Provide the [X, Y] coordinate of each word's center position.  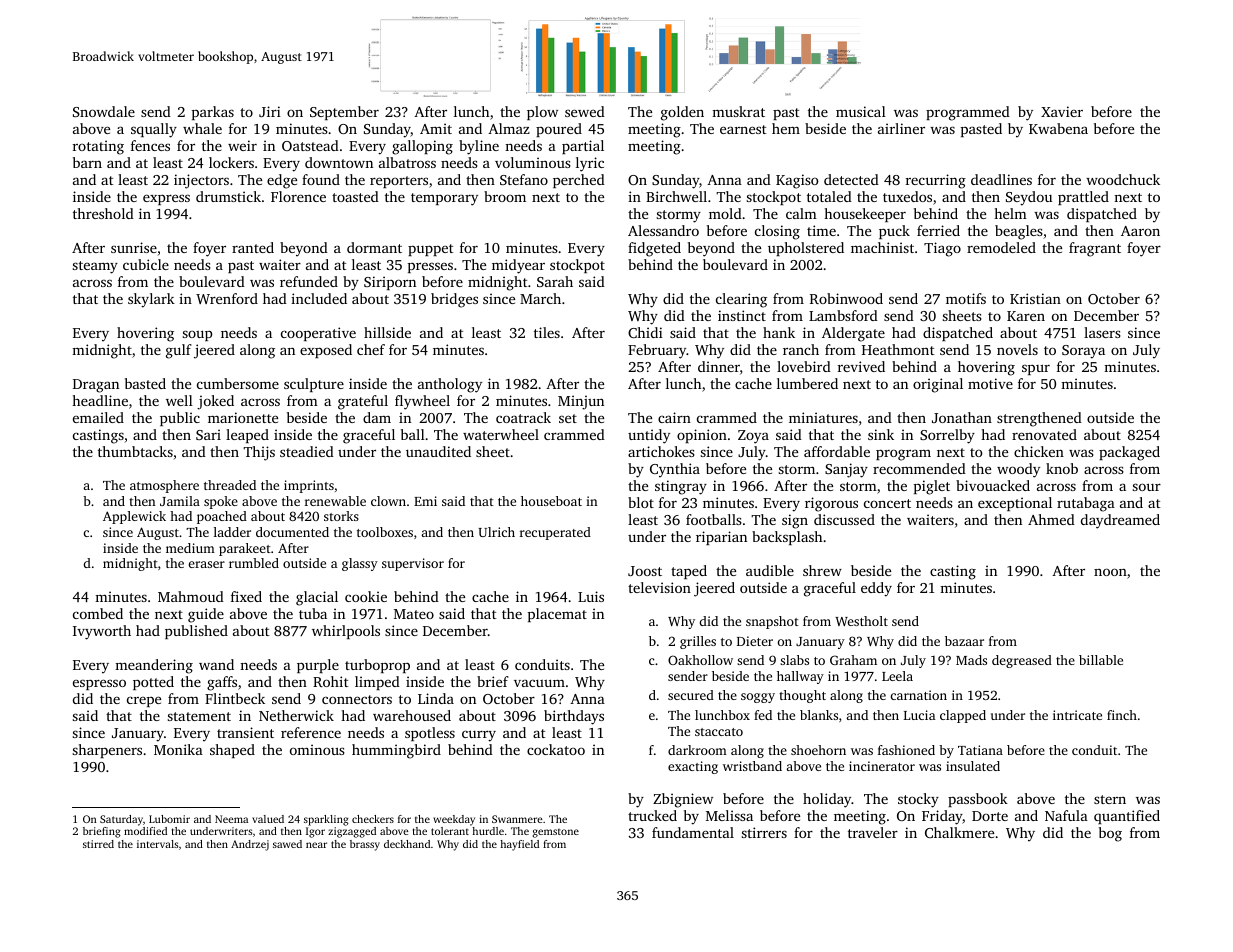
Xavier [1062, 111]
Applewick [134, 517]
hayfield [519, 845]
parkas [213, 113]
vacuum [539, 683]
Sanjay [846, 470]
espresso [99, 684]
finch [1122, 715]
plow [542, 113]
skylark [151, 300]
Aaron [1140, 231]
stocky [918, 800]
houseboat [551, 501]
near [316, 845]
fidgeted [654, 249]
